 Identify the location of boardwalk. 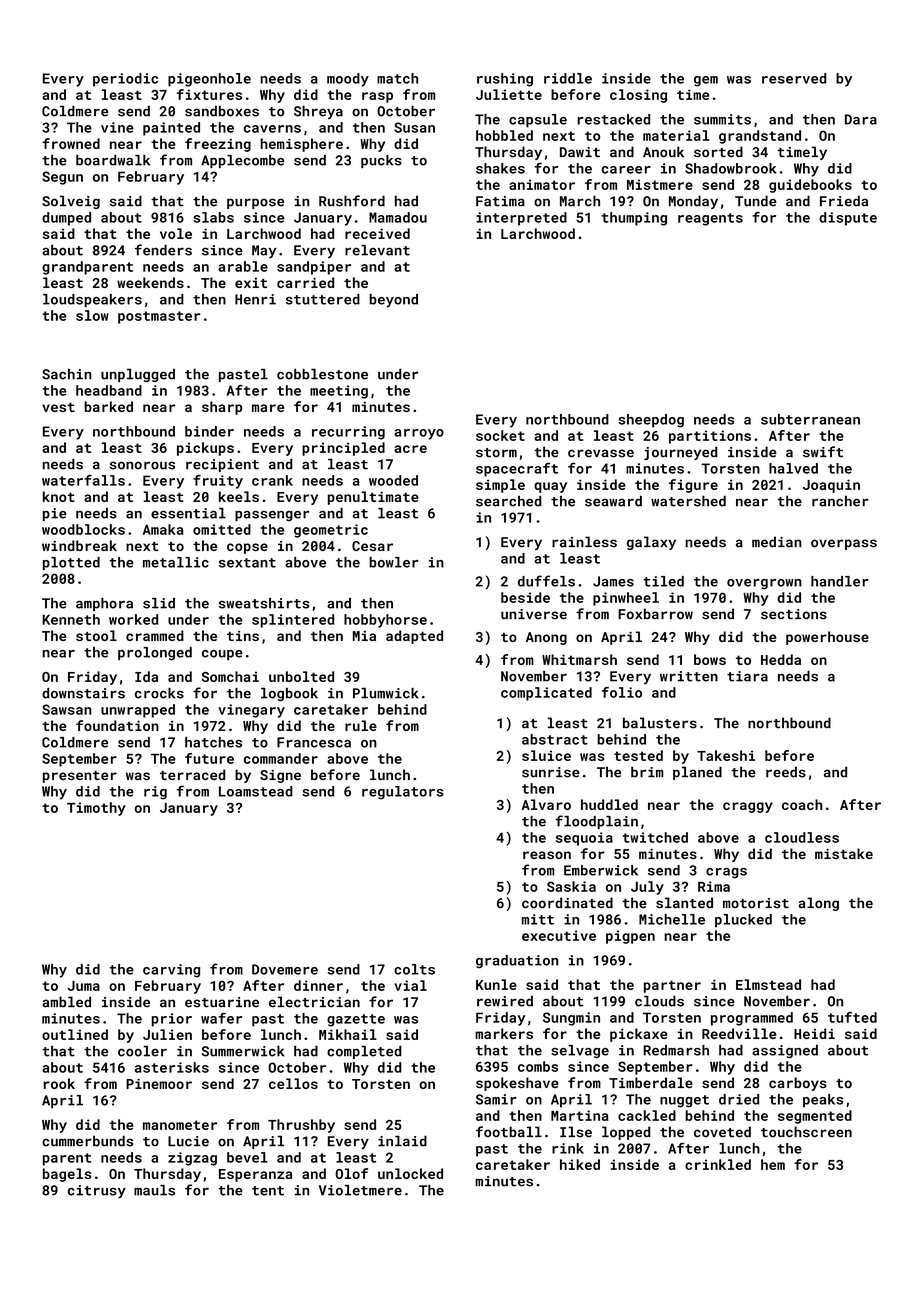
(113, 160).
